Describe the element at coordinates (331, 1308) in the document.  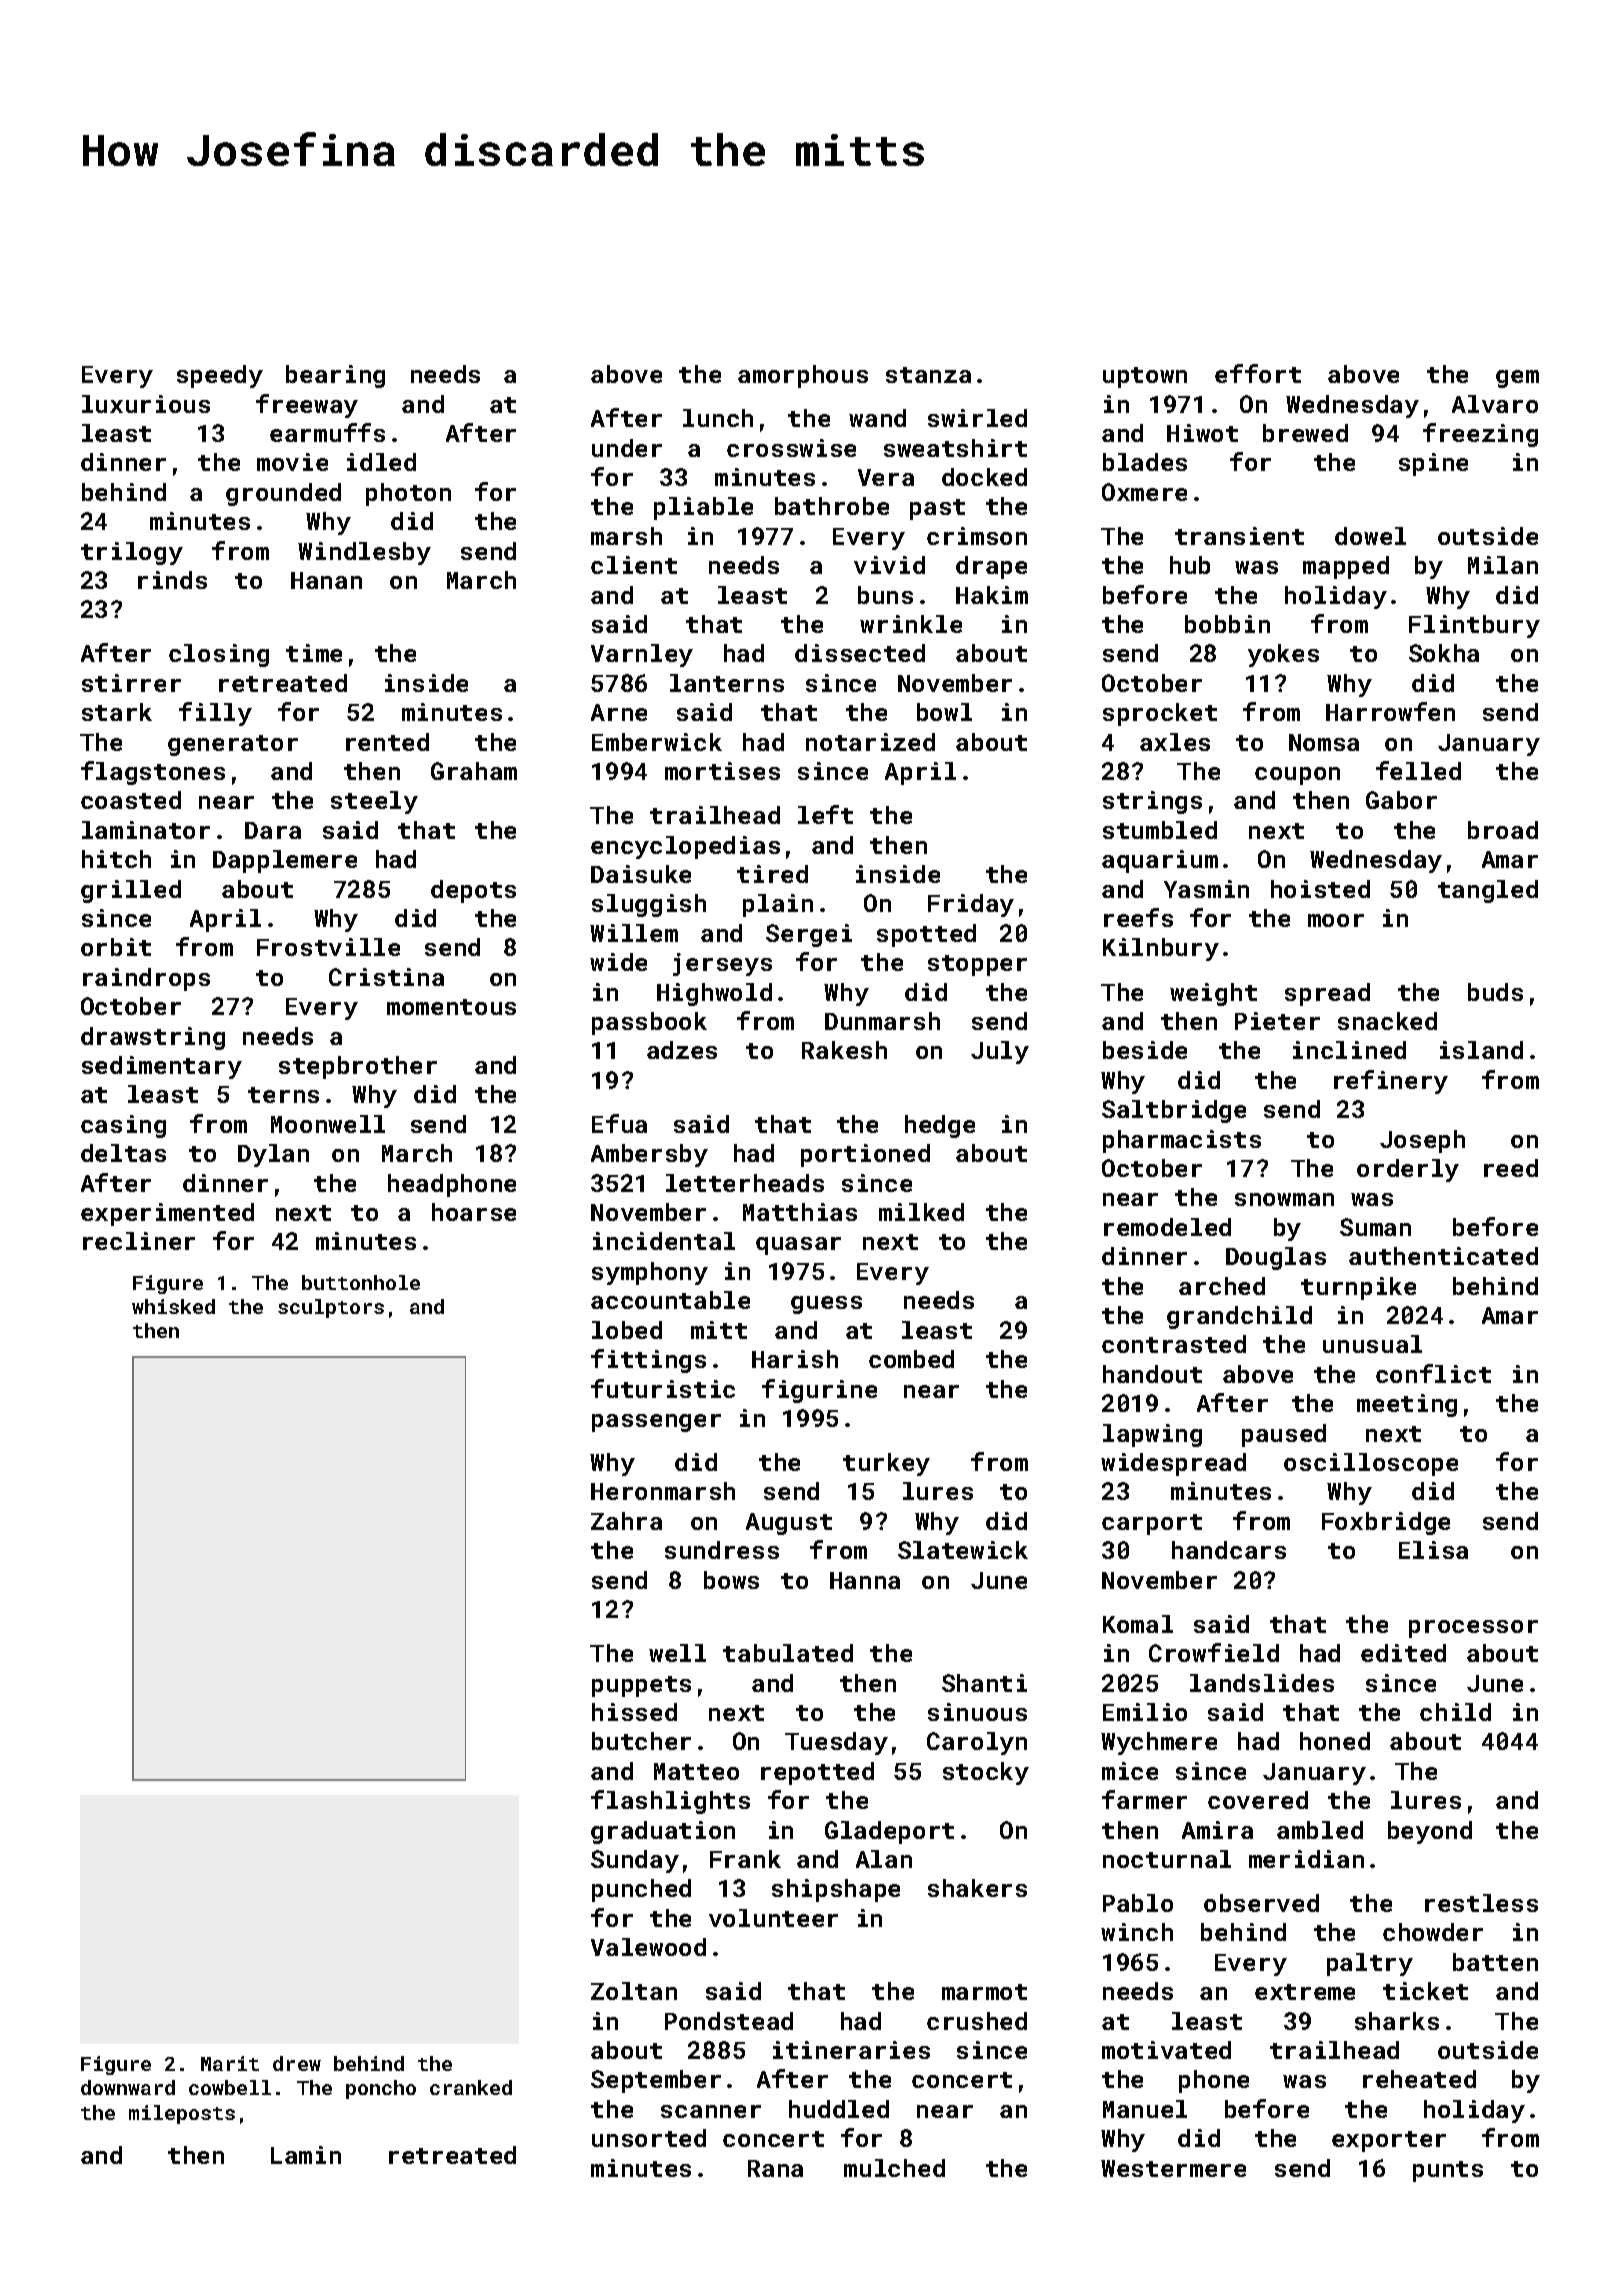
I see `sculptors` at that location.
